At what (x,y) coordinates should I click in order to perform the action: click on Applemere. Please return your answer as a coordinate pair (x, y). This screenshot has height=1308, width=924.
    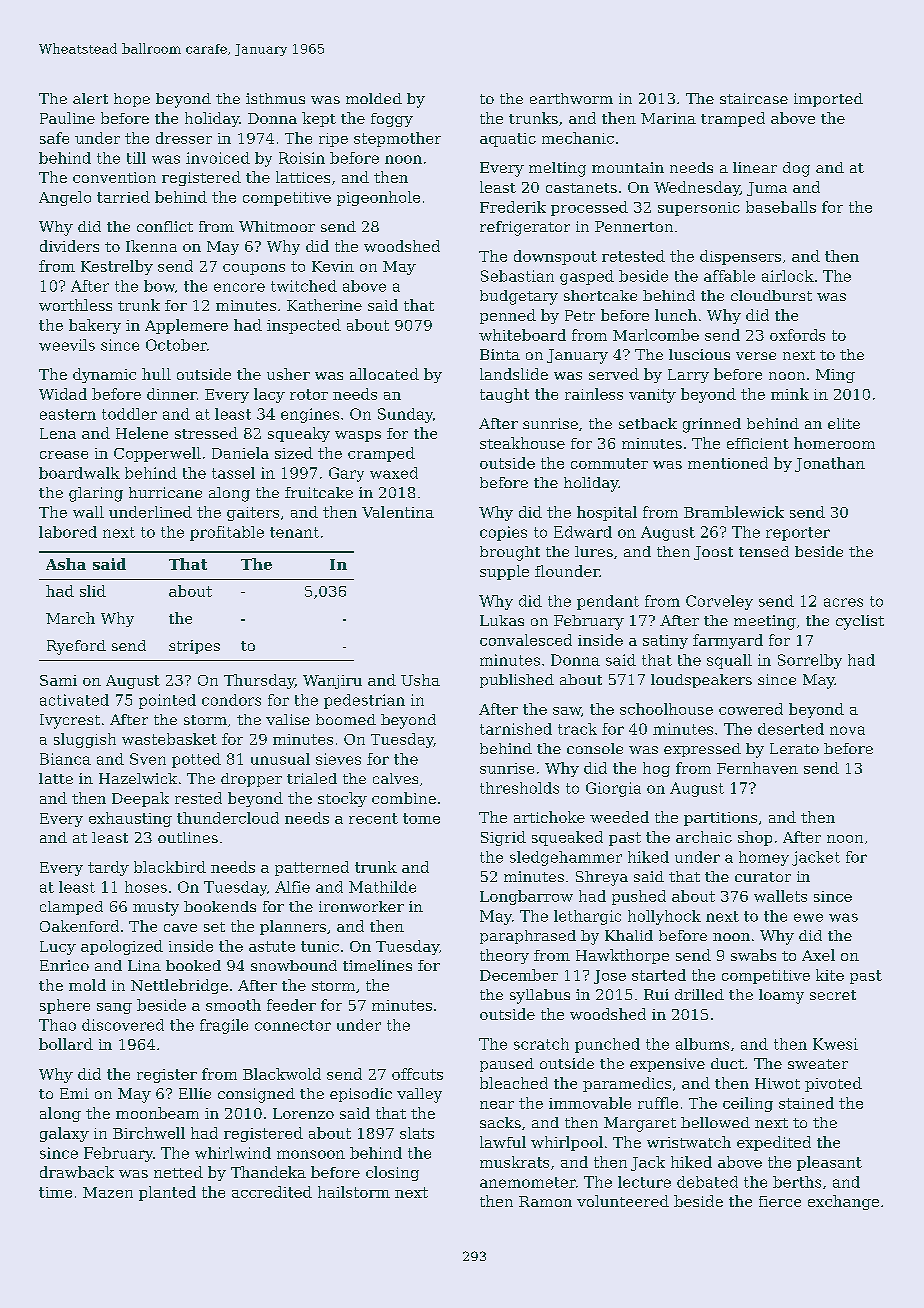
    Looking at the image, I should click on (186, 326).
